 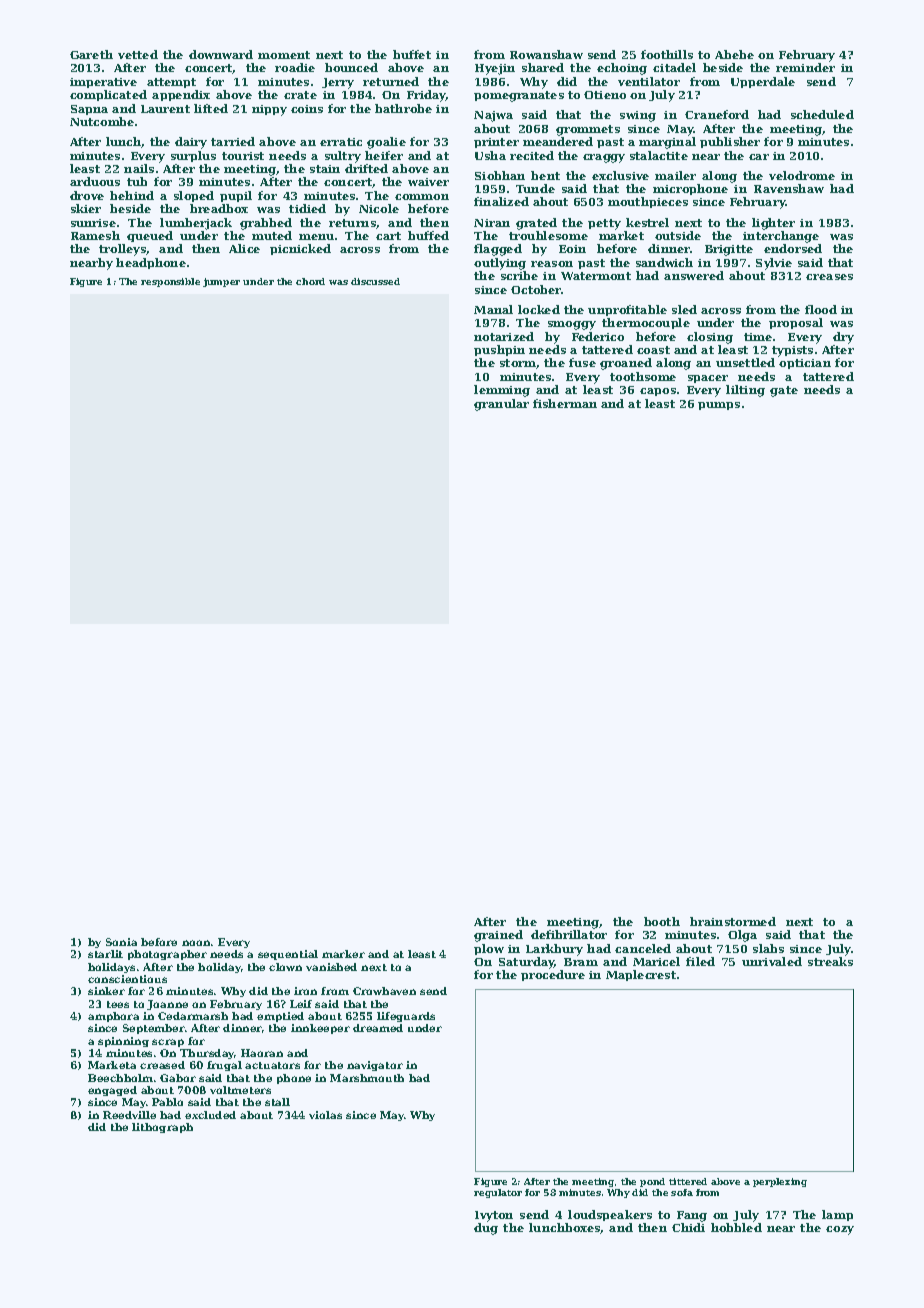 I want to click on lithograph, so click(x=162, y=1128).
